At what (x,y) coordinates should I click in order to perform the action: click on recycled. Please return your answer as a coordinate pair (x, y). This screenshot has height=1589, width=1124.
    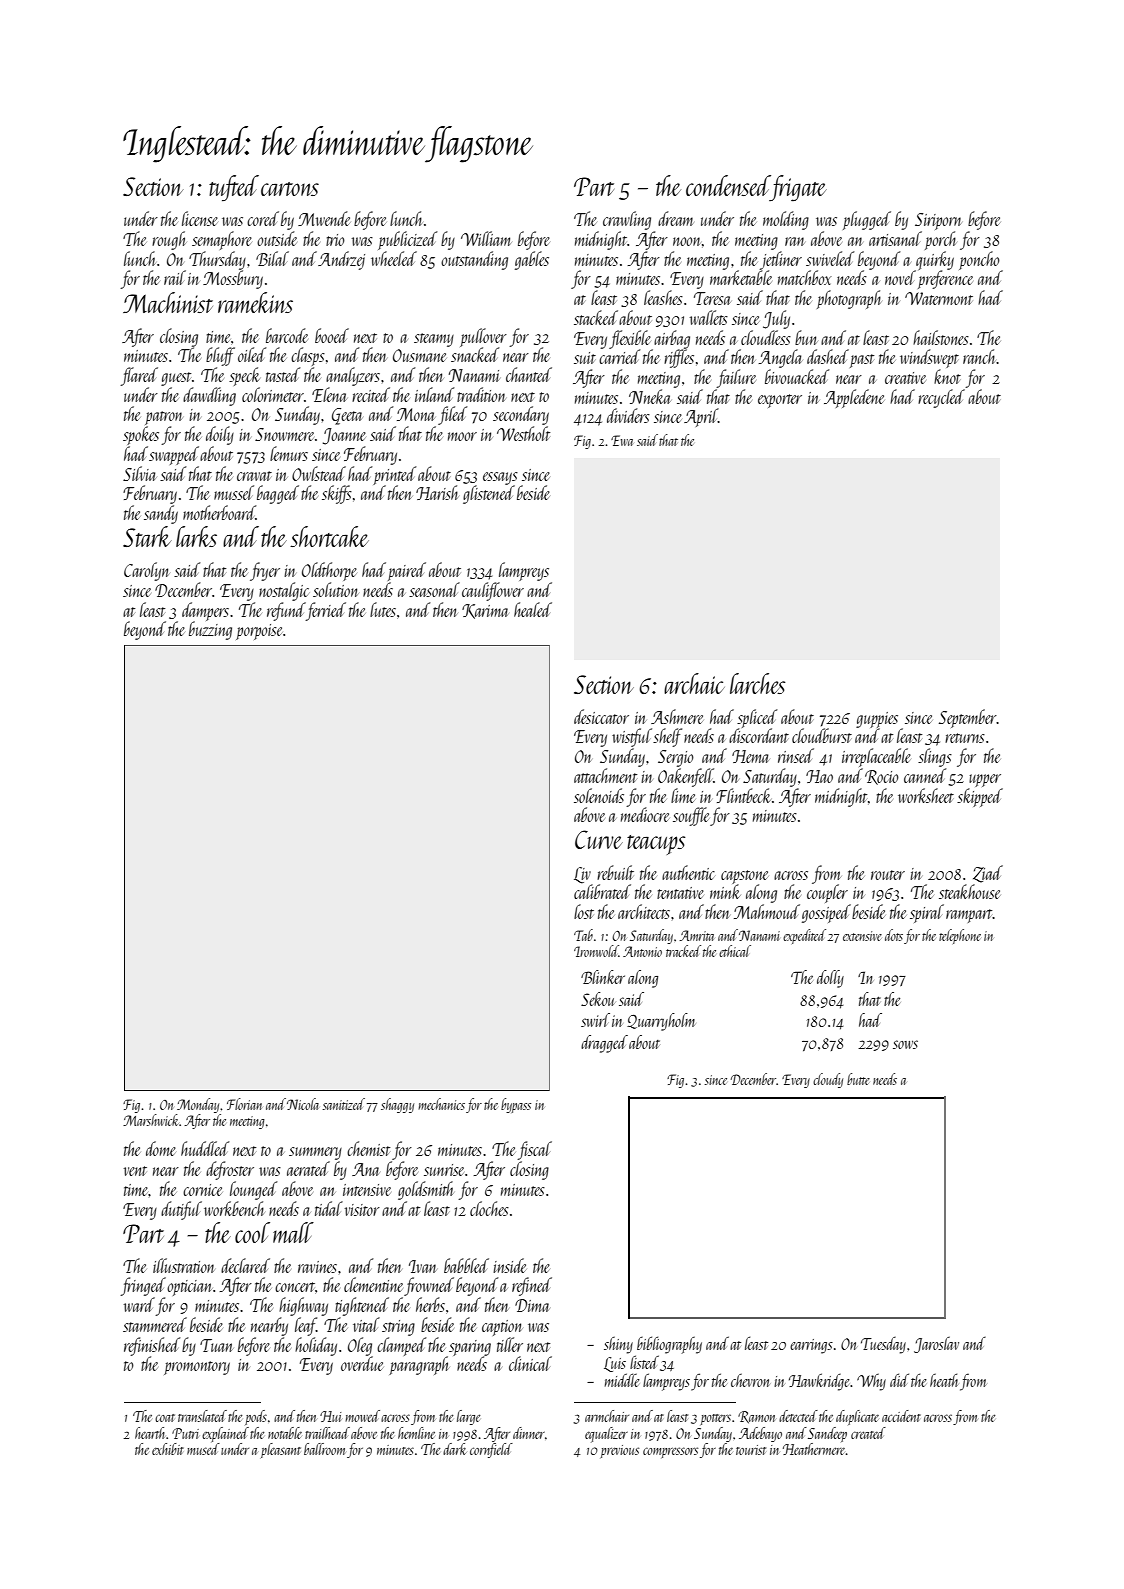
    Looking at the image, I should click on (941, 398).
